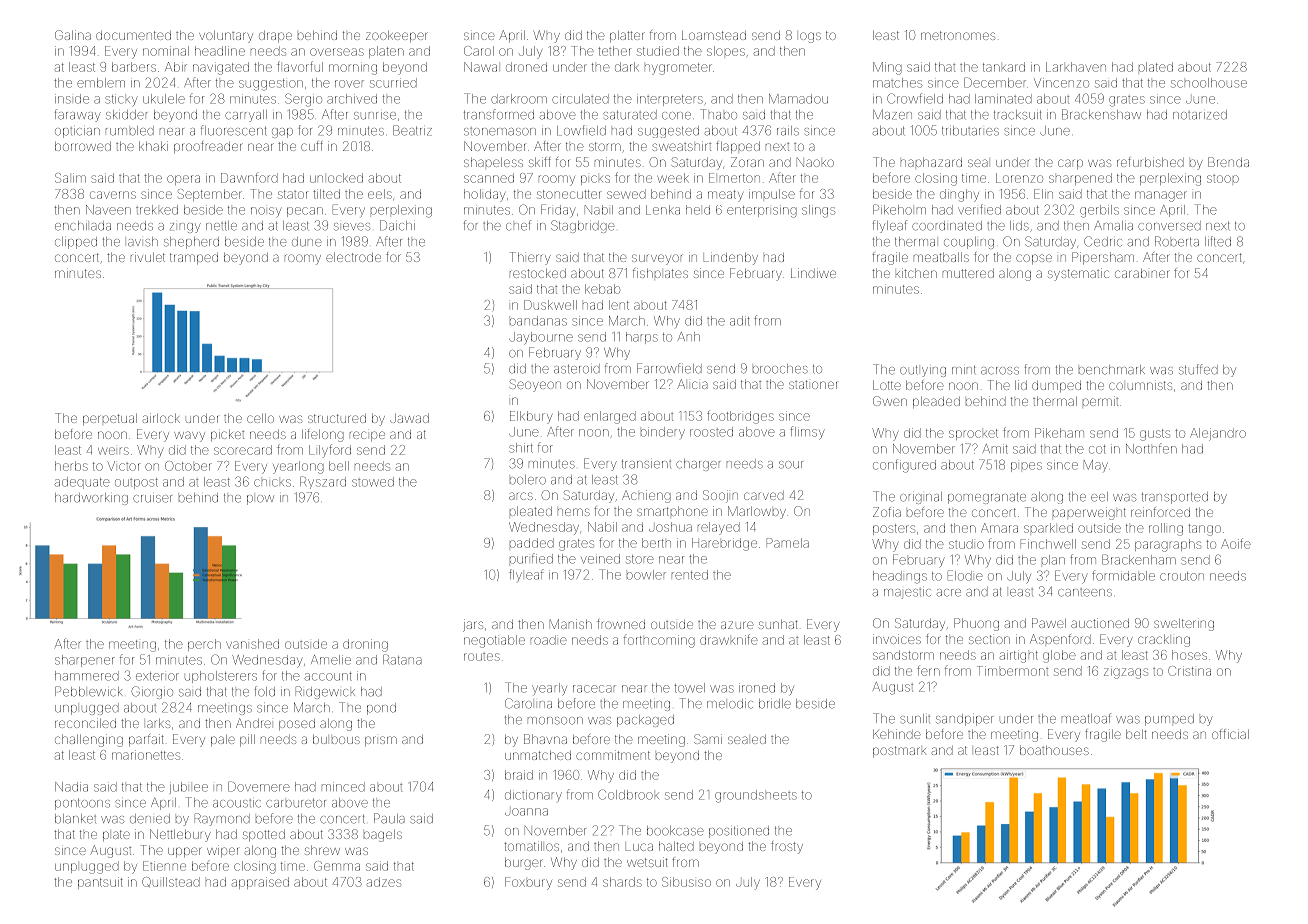  What do you see at coordinates (164, 866) in the screenshot?
I see `Etienne` at bounding box center [164, 866].
